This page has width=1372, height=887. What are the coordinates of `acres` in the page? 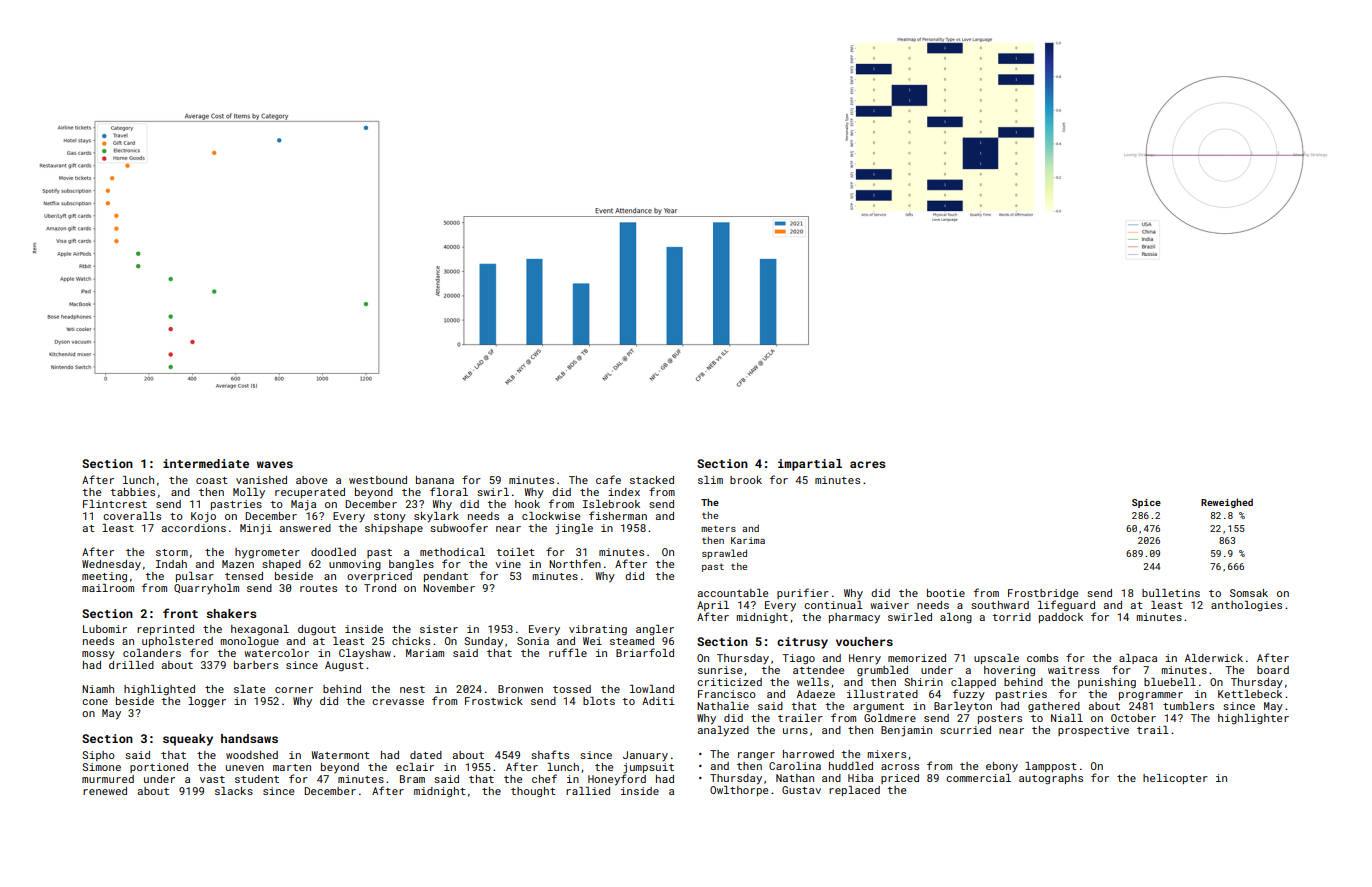 It's located at (867, 464).
